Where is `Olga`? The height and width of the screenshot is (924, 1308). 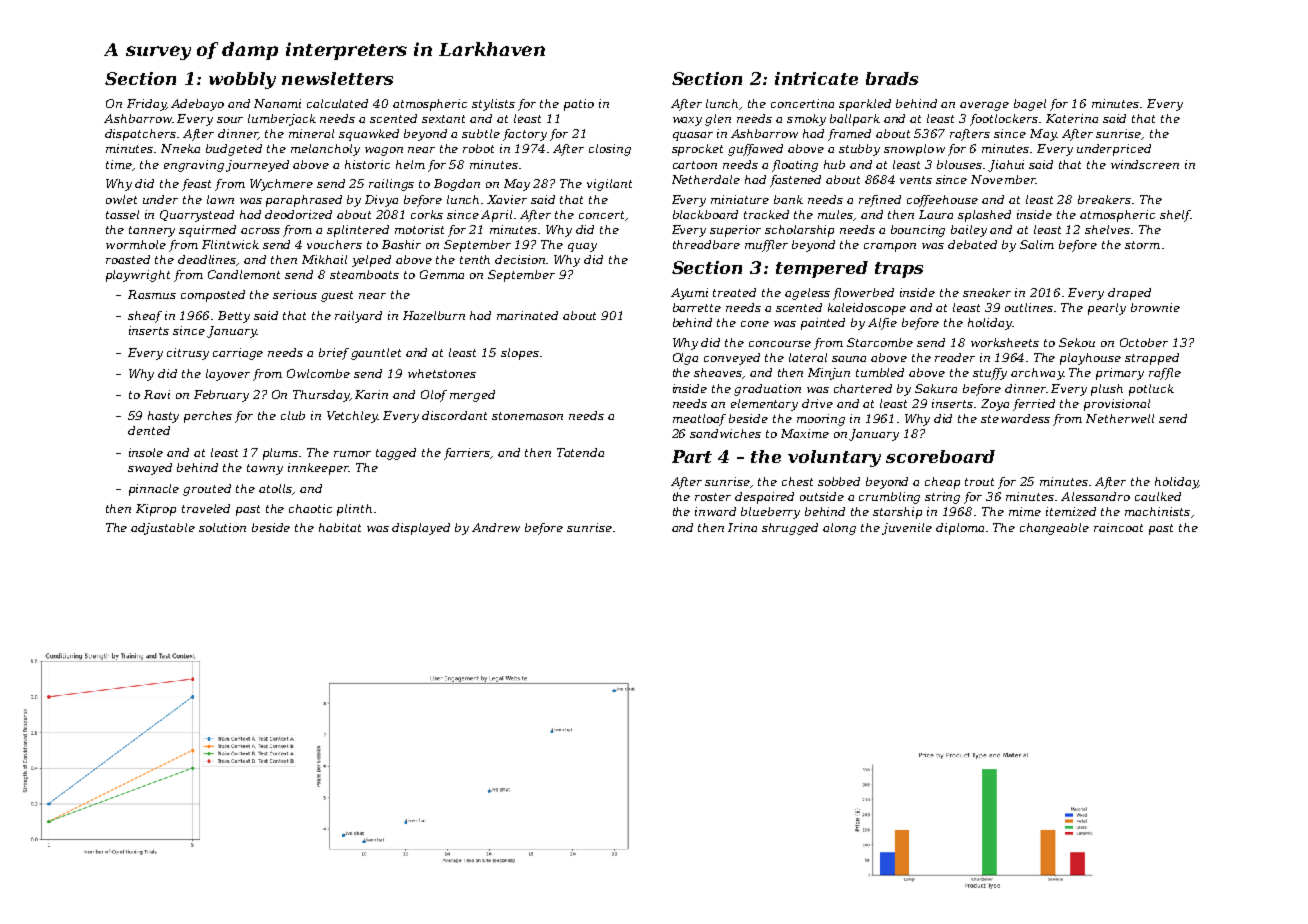
Olga is located at coordinates (685, 359).
